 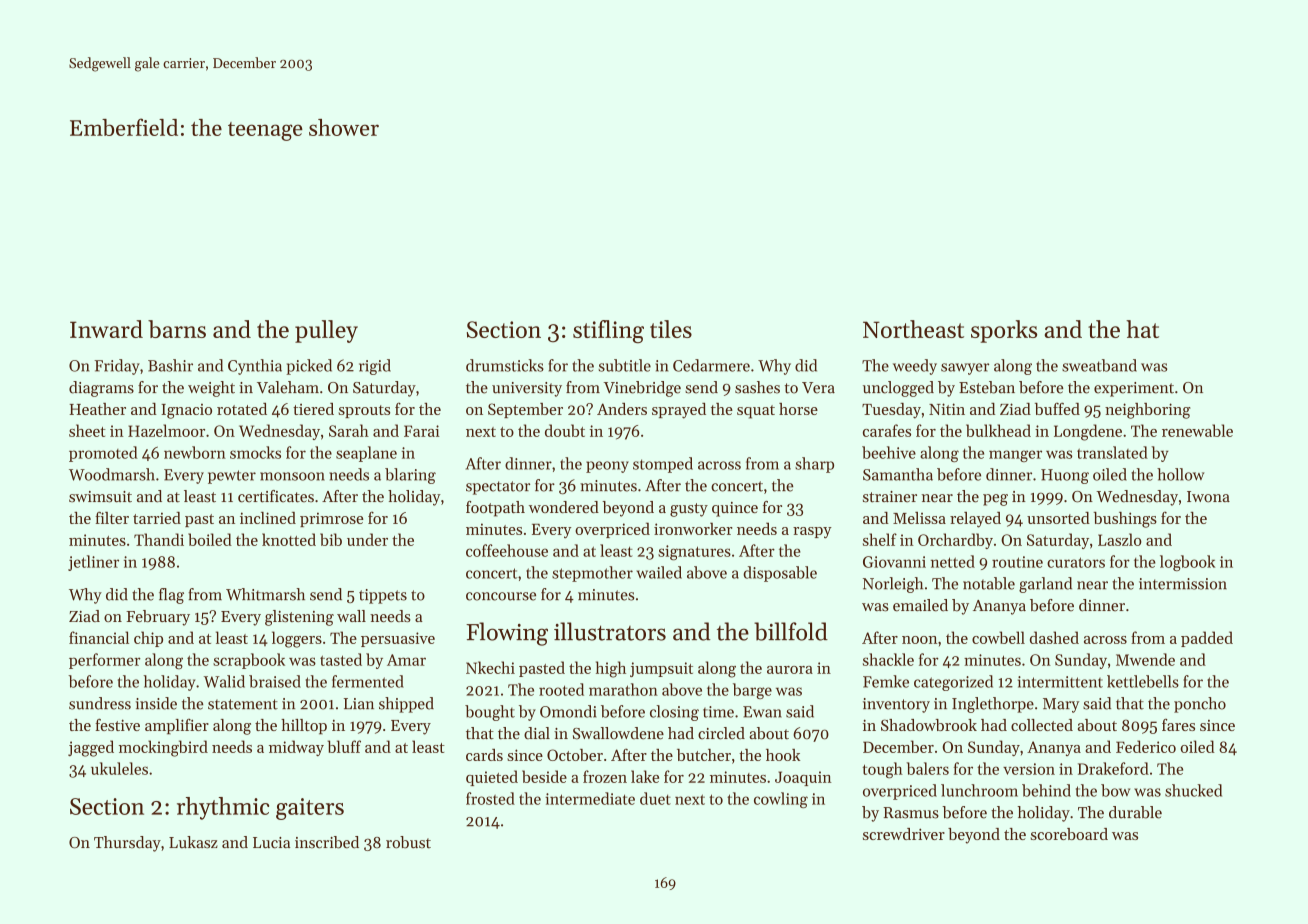 I want to click on flag, so click(x=171, y=596).
